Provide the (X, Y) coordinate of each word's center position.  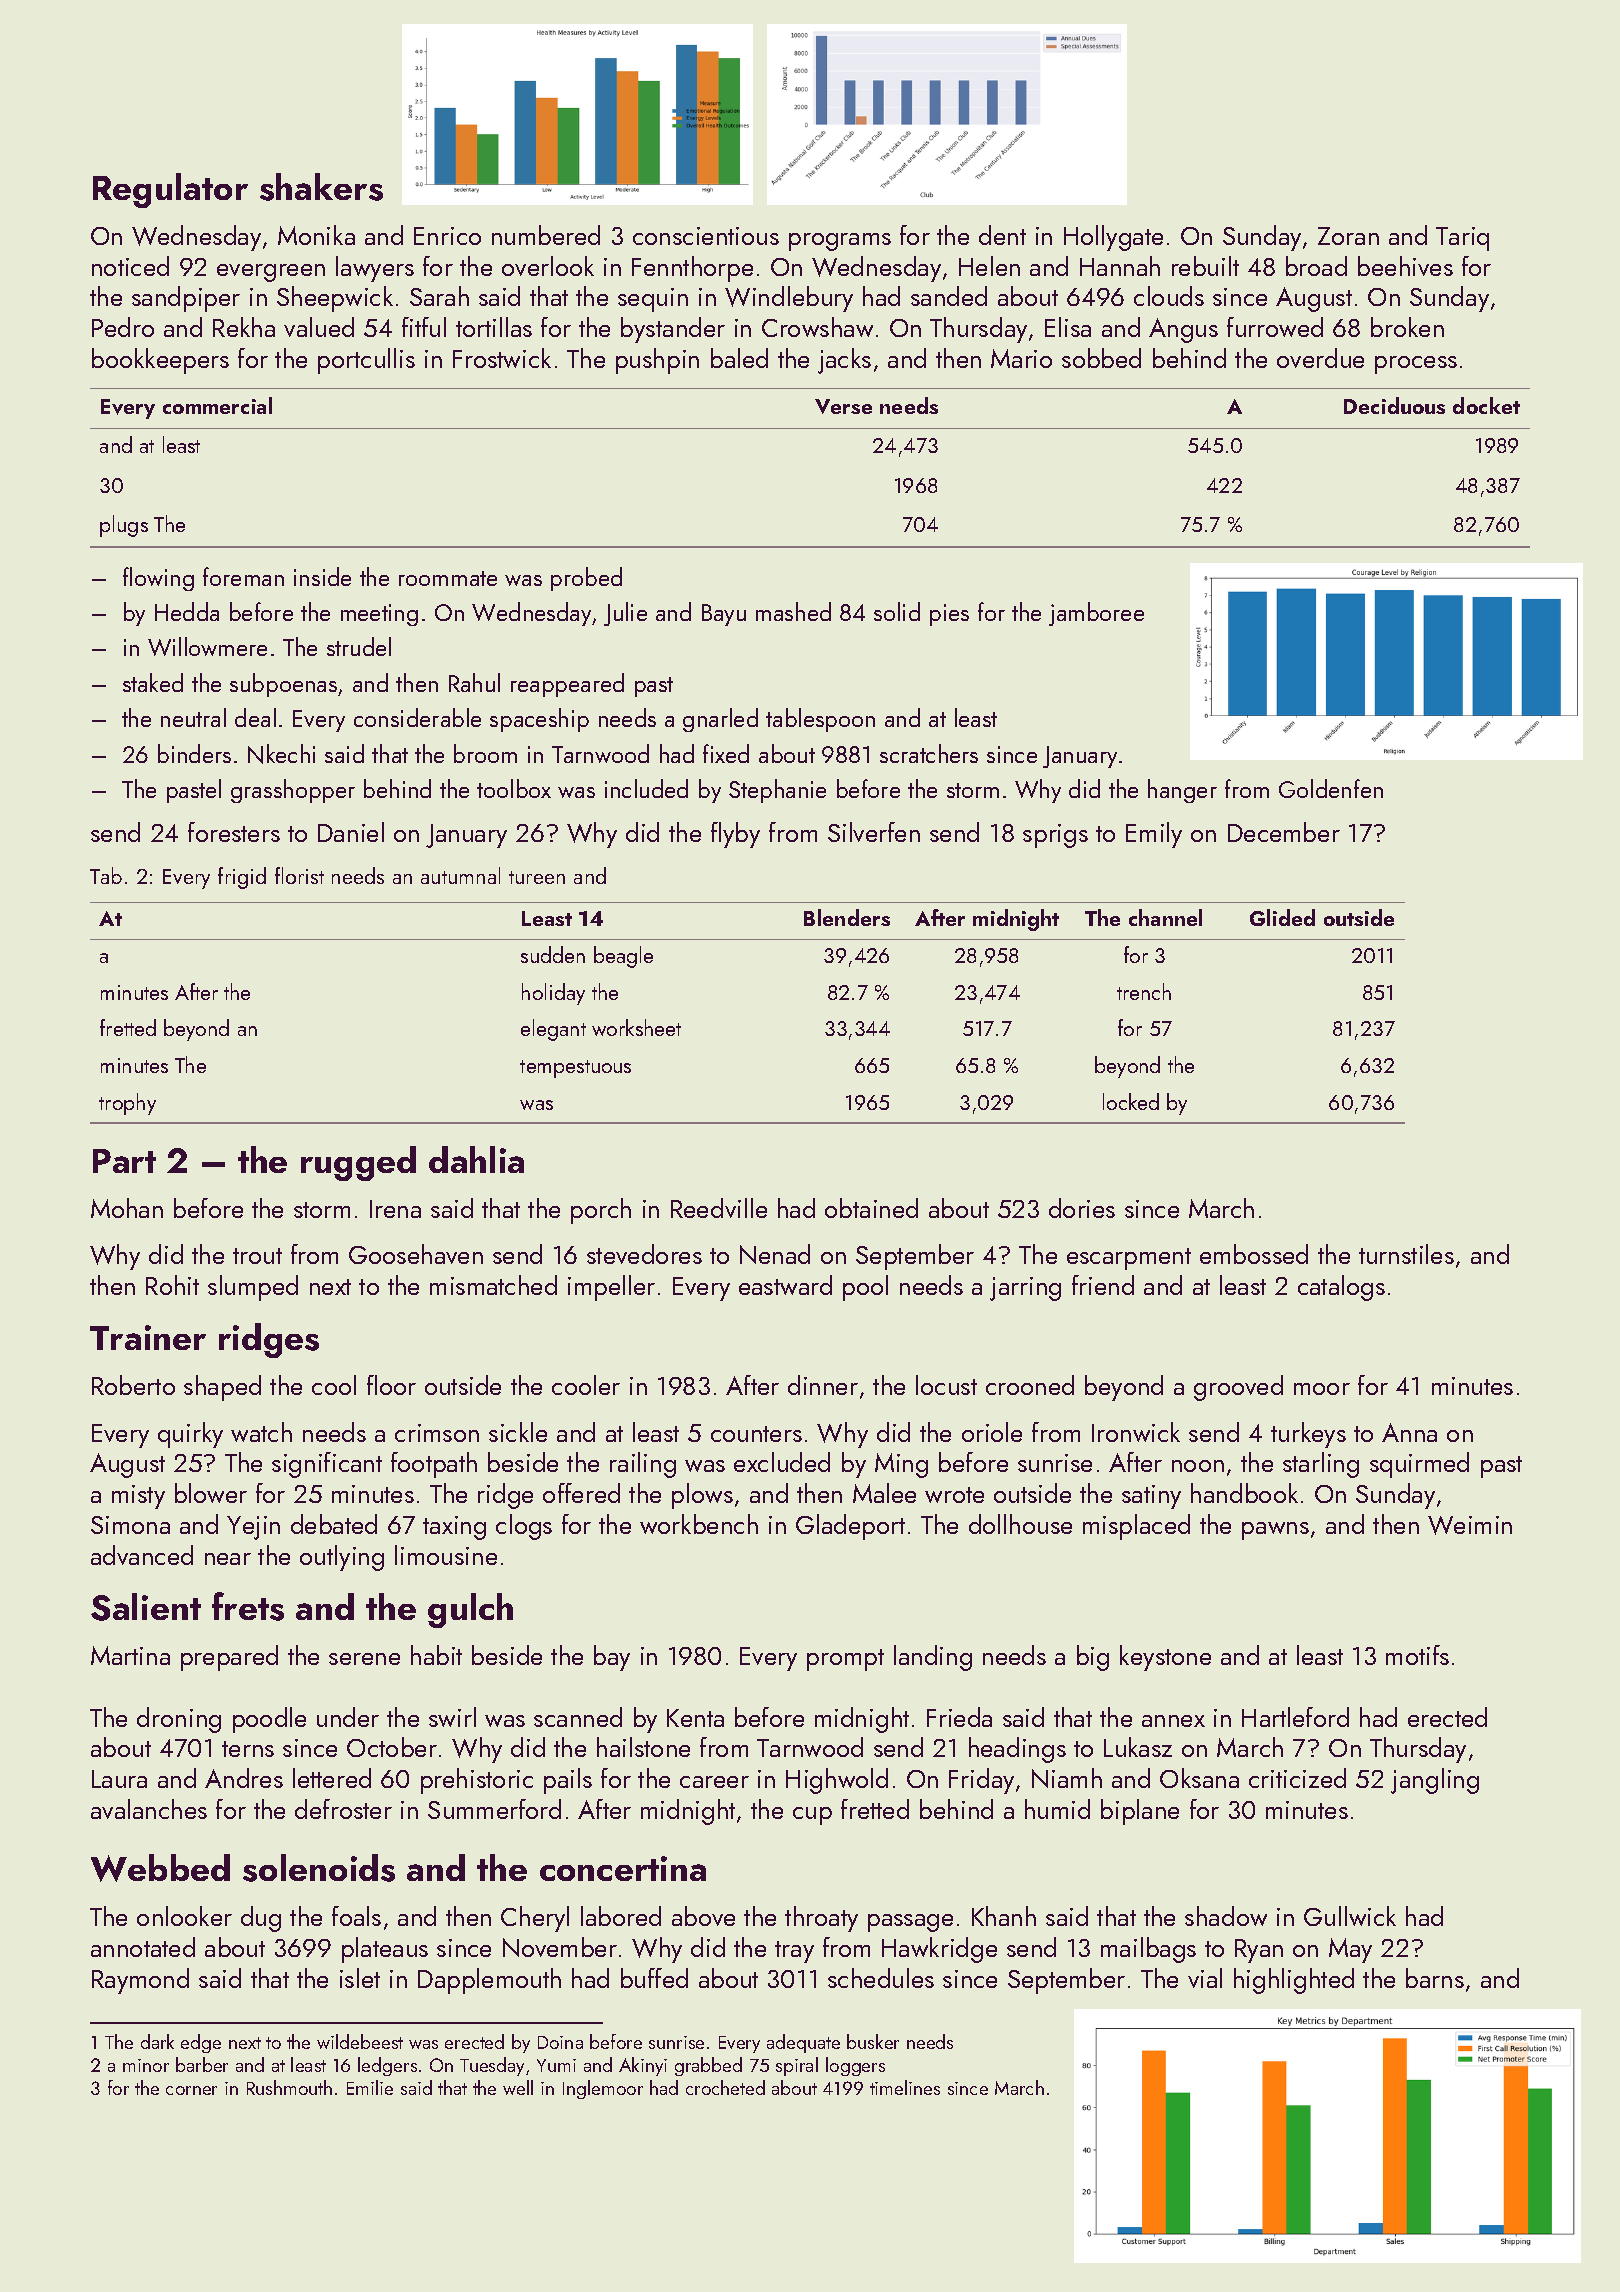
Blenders (847, 917)
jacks (844, 361)
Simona (130, 1525)
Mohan (127, 1208)
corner (191, 2090)
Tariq (1462, 239)
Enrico (447, 236)
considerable (417, 717)
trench (1144, 991)
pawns (1275, 1531)
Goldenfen (1331, 788)
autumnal (460, 875)
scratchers (929, 753)
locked (1131, 1101)
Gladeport (850, 1527)
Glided (1282, 917)
